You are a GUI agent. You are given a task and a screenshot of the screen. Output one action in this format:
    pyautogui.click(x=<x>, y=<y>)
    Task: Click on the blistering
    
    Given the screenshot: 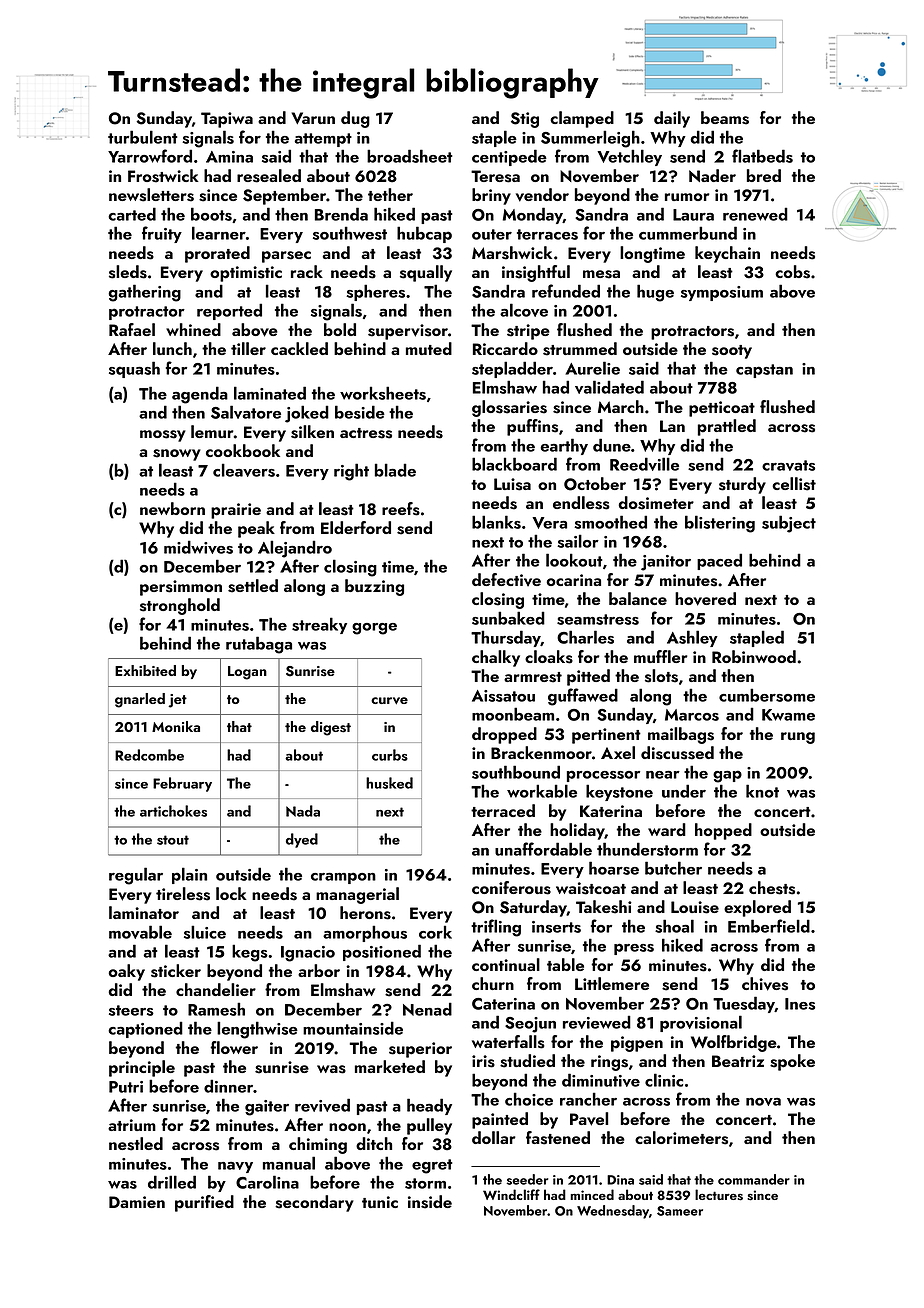 What is the action you would take?
    pyautogui.click(x=720, y=524)
